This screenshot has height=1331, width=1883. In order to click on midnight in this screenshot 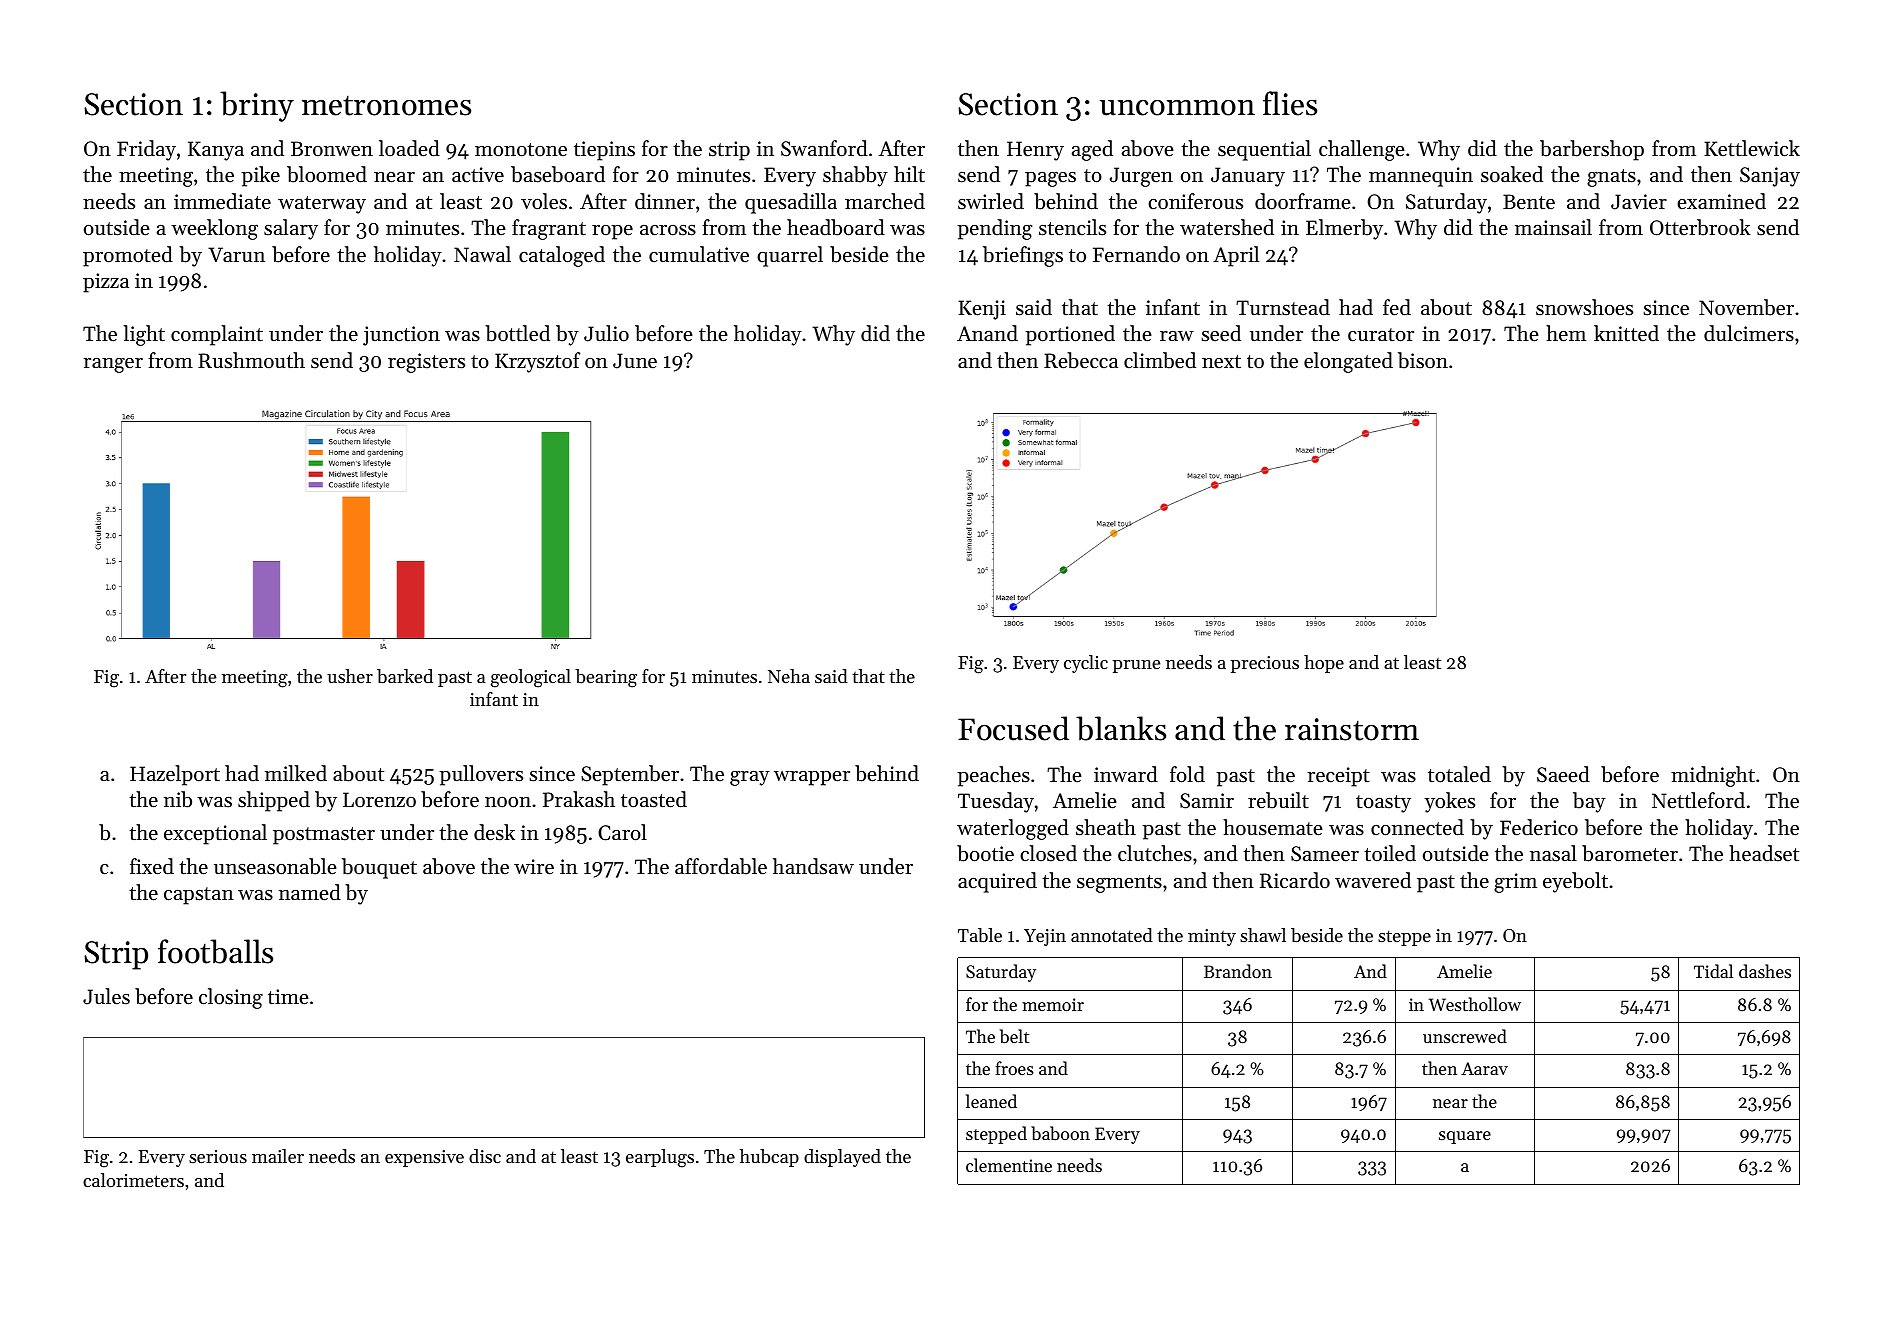, I will do `click(1713, 776)`.
